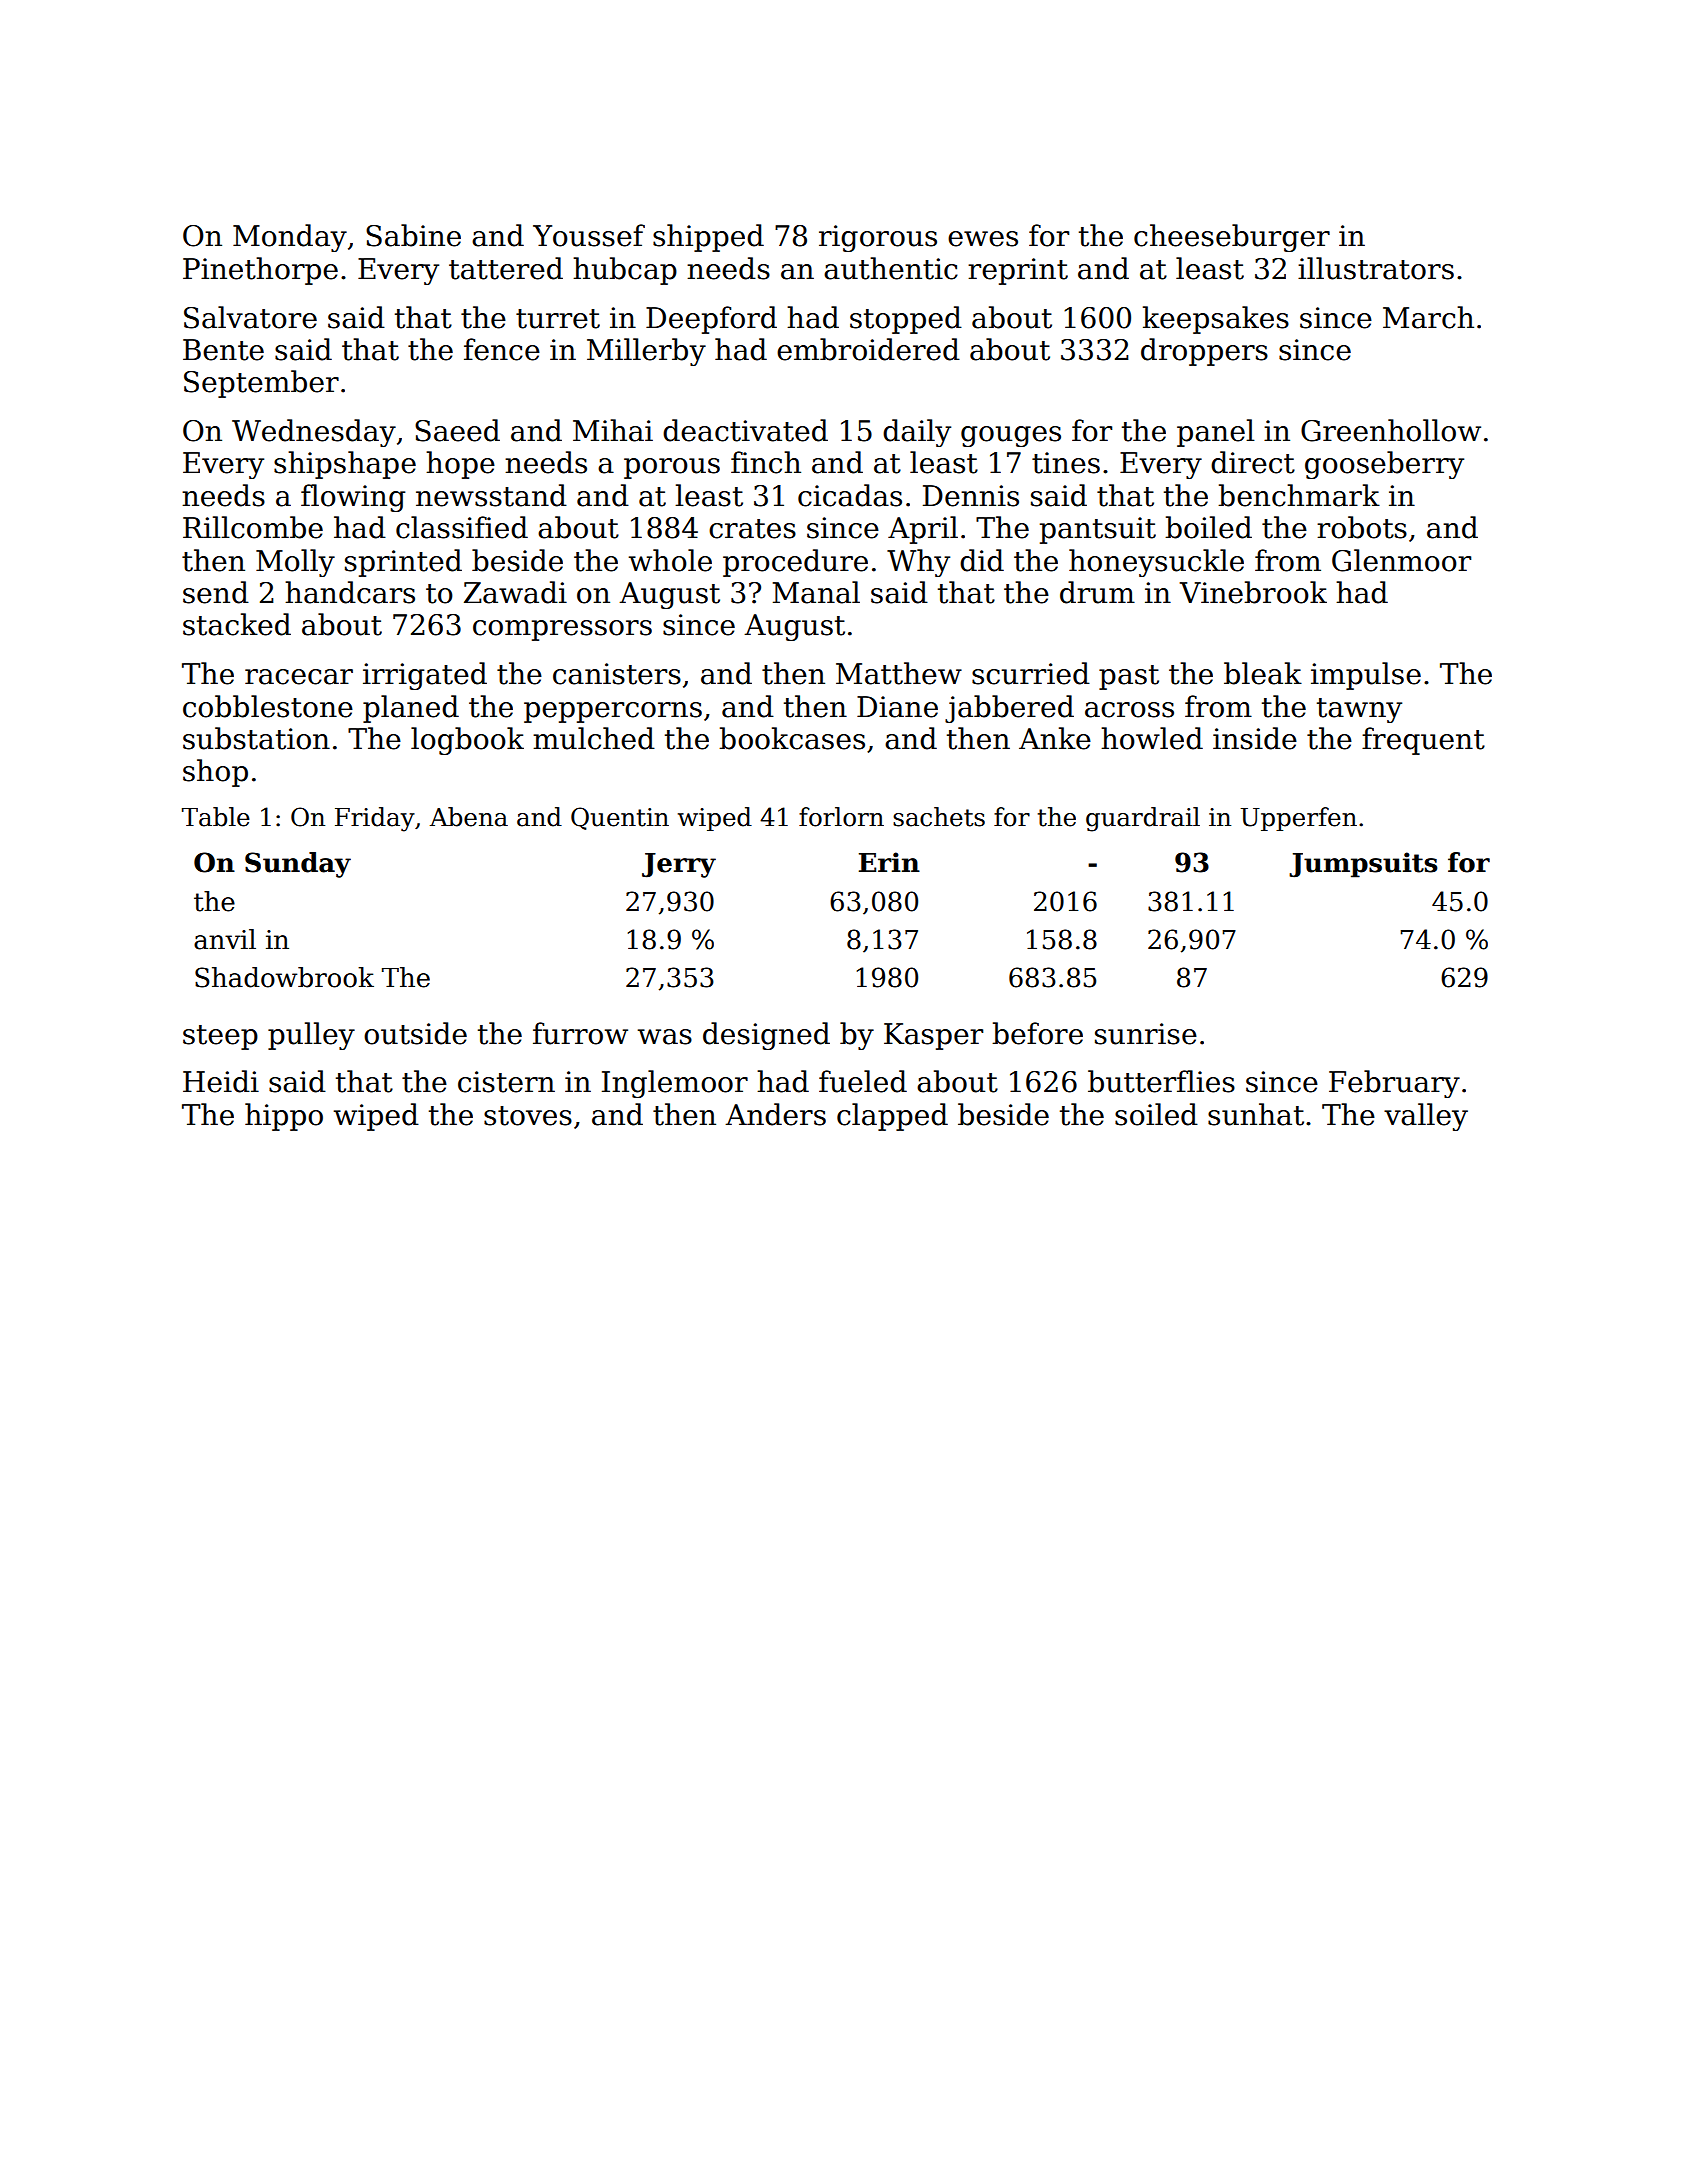  Describe the element at coordinates (795, 563) in the screenshot. I see `procedure` at that location.
